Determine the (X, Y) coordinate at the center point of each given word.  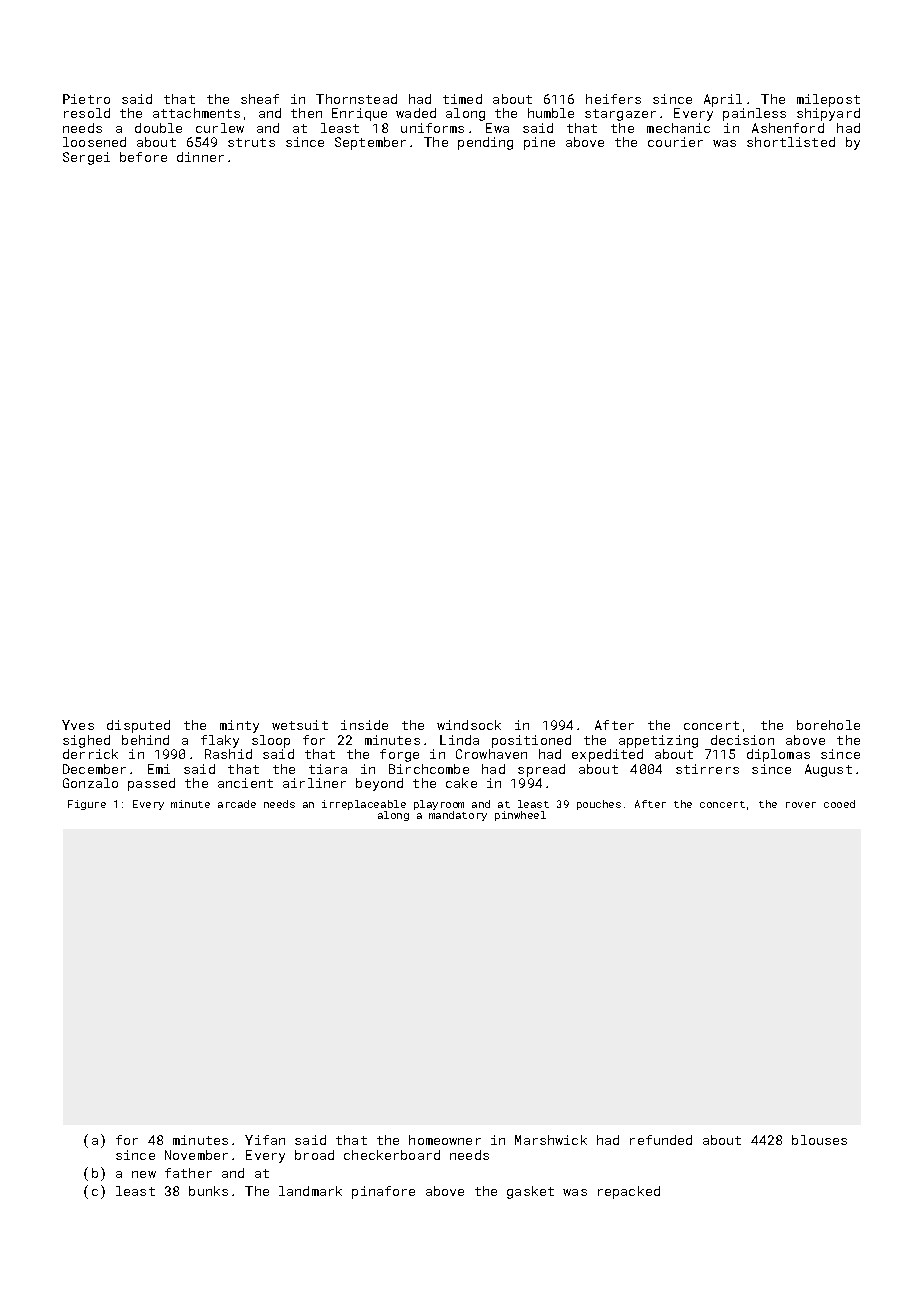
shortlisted (791, 142)
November (196, 1155)
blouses (819, 1140)
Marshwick (551, 1140)
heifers (613, 99)
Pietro (86, 99)
